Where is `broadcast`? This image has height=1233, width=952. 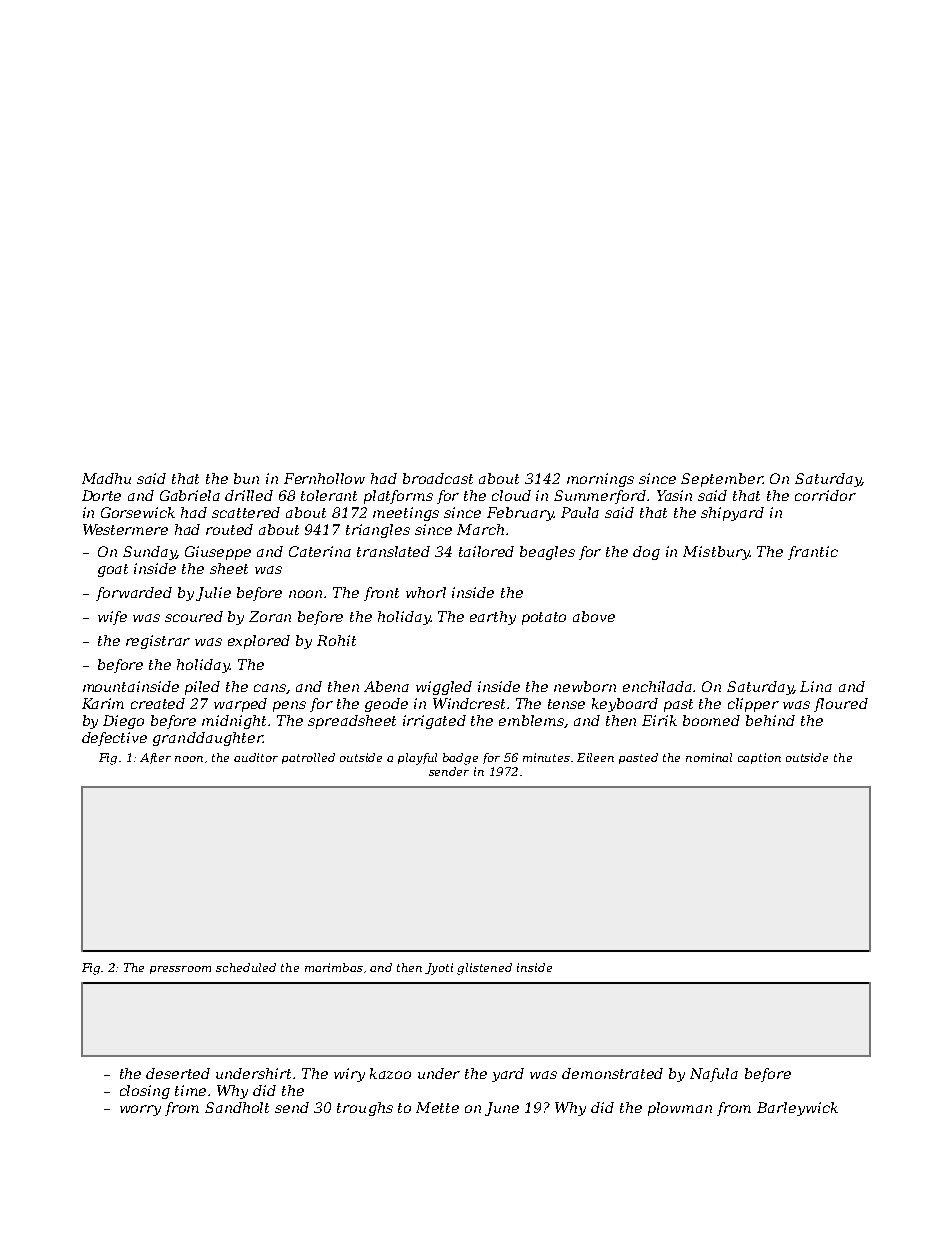 broadcast is located at coordinates (438, 478).
